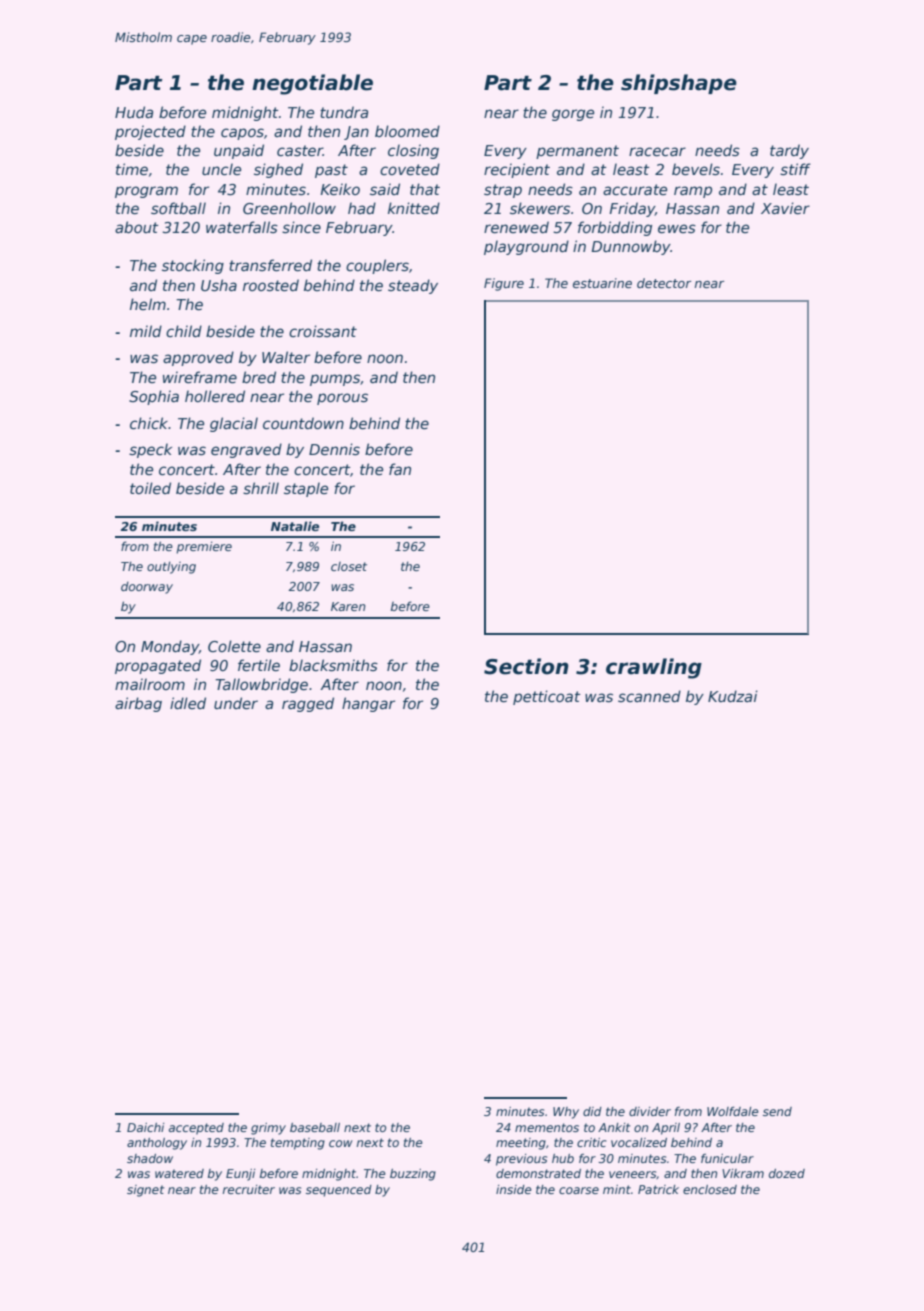  I want to click on Monday, so click(170, 647).
